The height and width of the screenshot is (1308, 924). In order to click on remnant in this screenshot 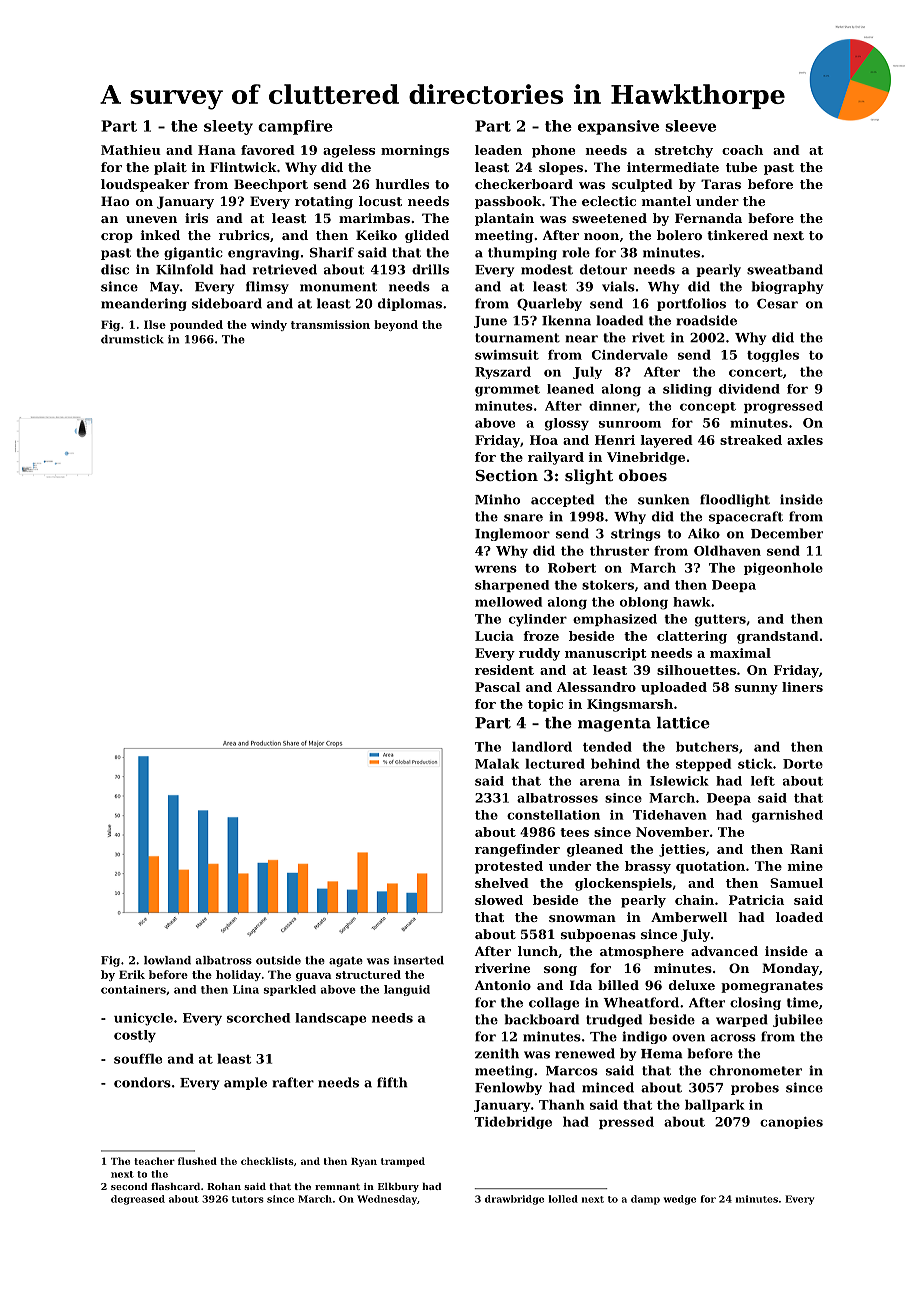, I will do `click(337, 1186)`.
